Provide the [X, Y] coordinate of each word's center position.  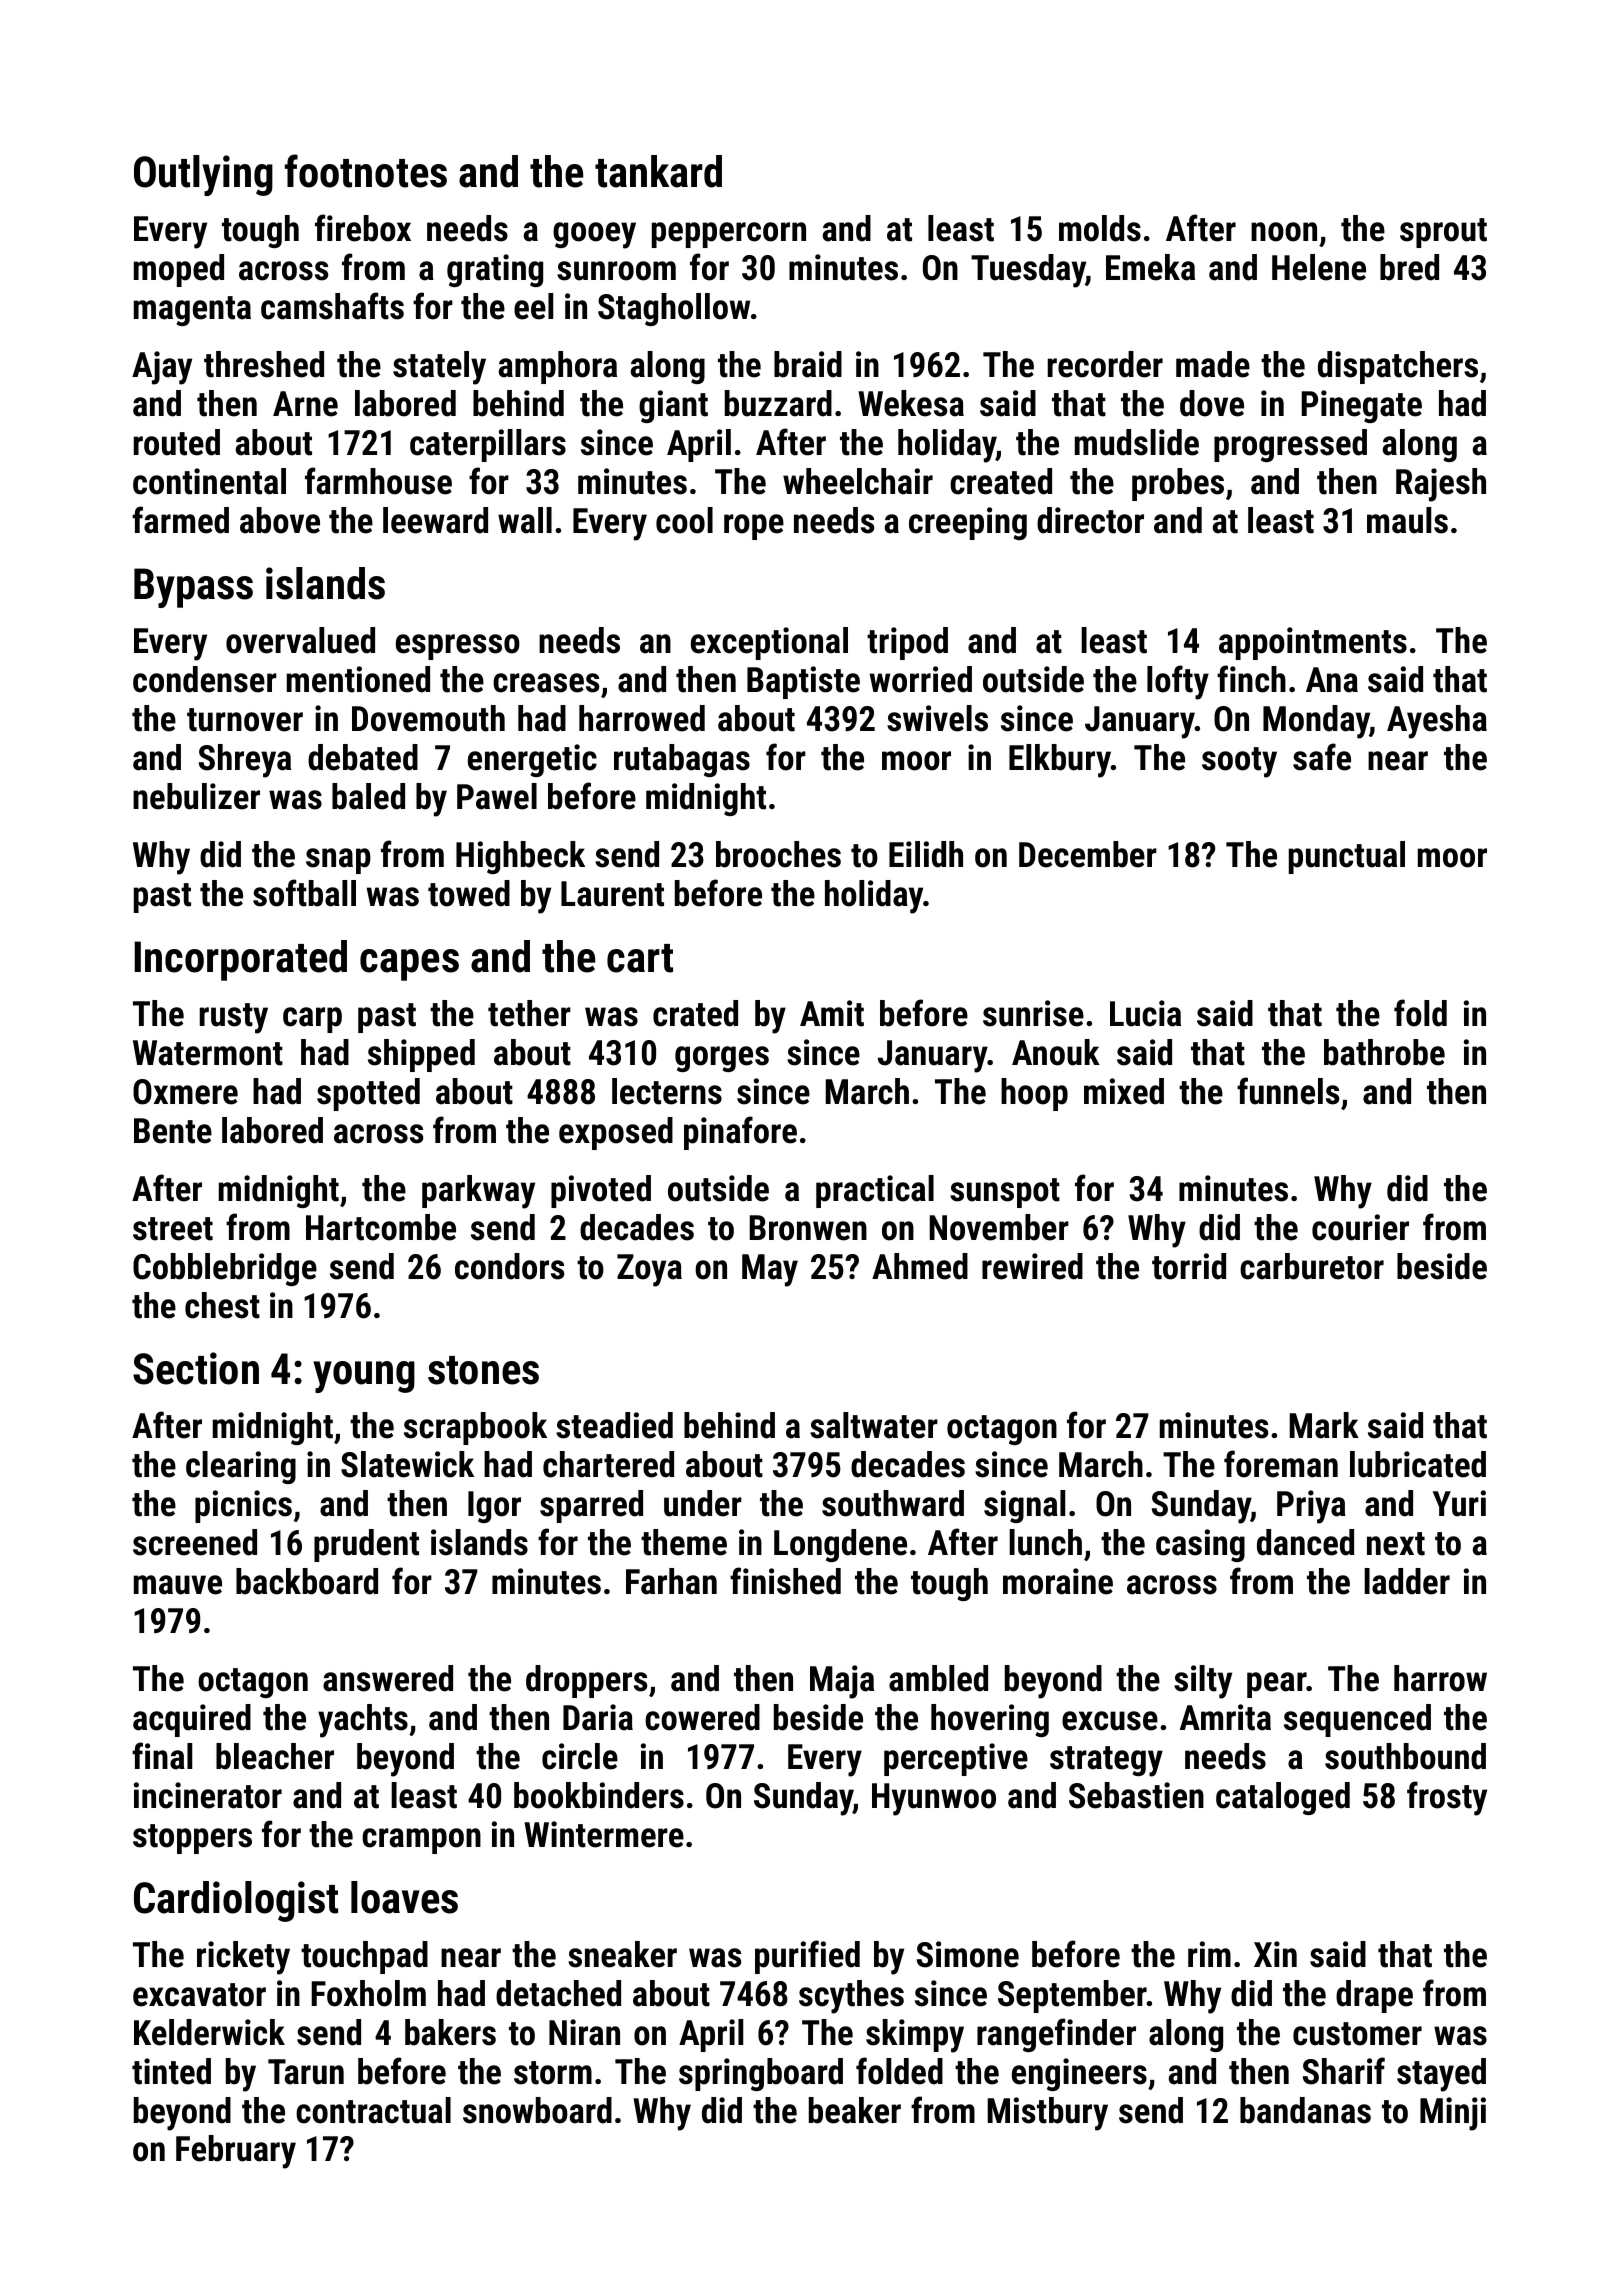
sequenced [1357, 1720]
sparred [591, 1506]
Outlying [203, 175]
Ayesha [1437, 722]
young [364, 1377]
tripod [907, 643]
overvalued [300, 640]
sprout [1443, 233]
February [236, 2152]
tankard [658, 171]
